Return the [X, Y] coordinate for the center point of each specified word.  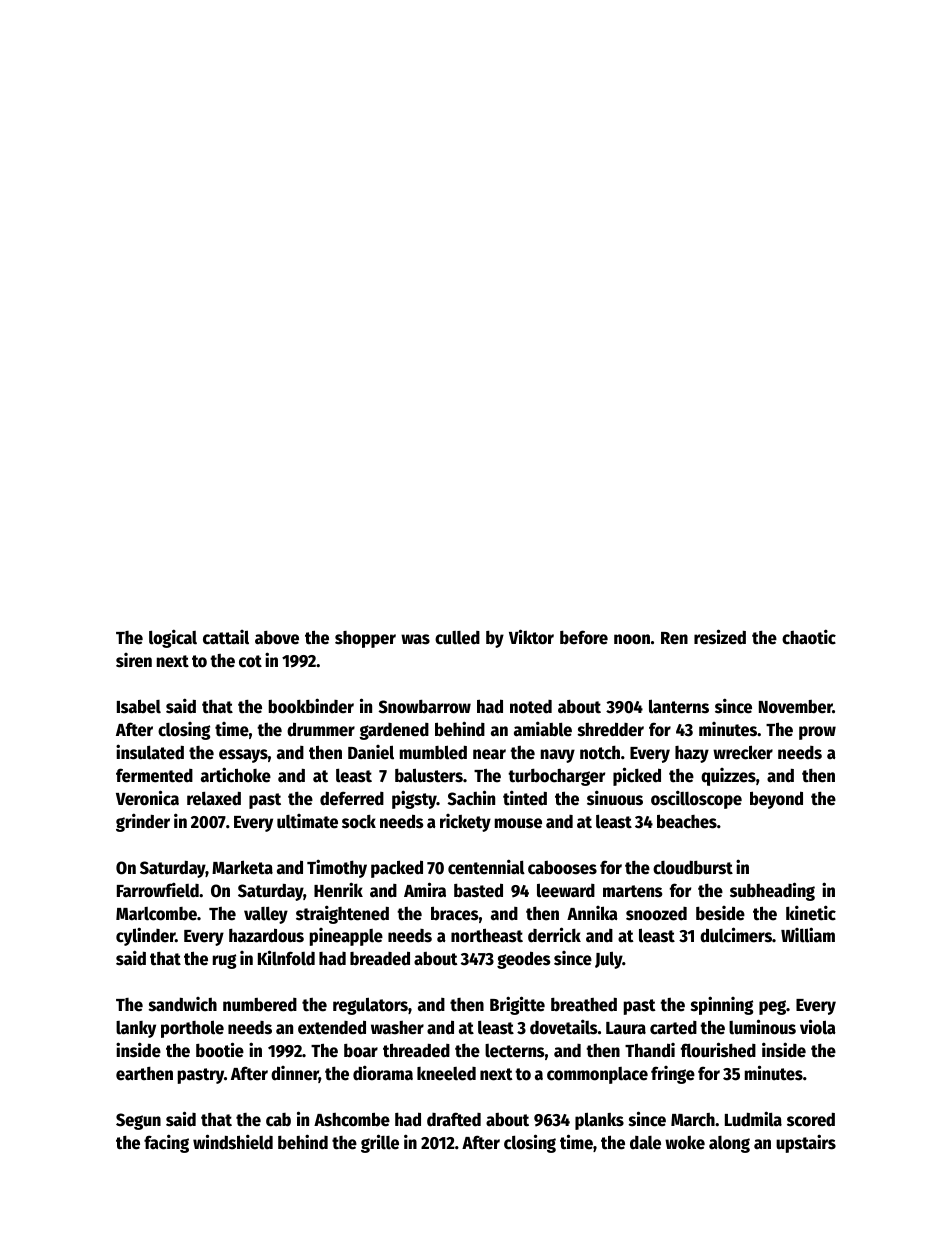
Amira [425, 890]
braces [454, 913]
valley [266, 915]
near [489, 754]
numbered [260, 1005]
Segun [138, 1121]
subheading [772, 891]
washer [397, 1028]
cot [250, 661]
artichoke [236, 775]
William [808, 935]
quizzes [728, 777]
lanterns [679, 706]
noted [531, 707]
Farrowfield [158, 890]
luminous [762, 1027]
